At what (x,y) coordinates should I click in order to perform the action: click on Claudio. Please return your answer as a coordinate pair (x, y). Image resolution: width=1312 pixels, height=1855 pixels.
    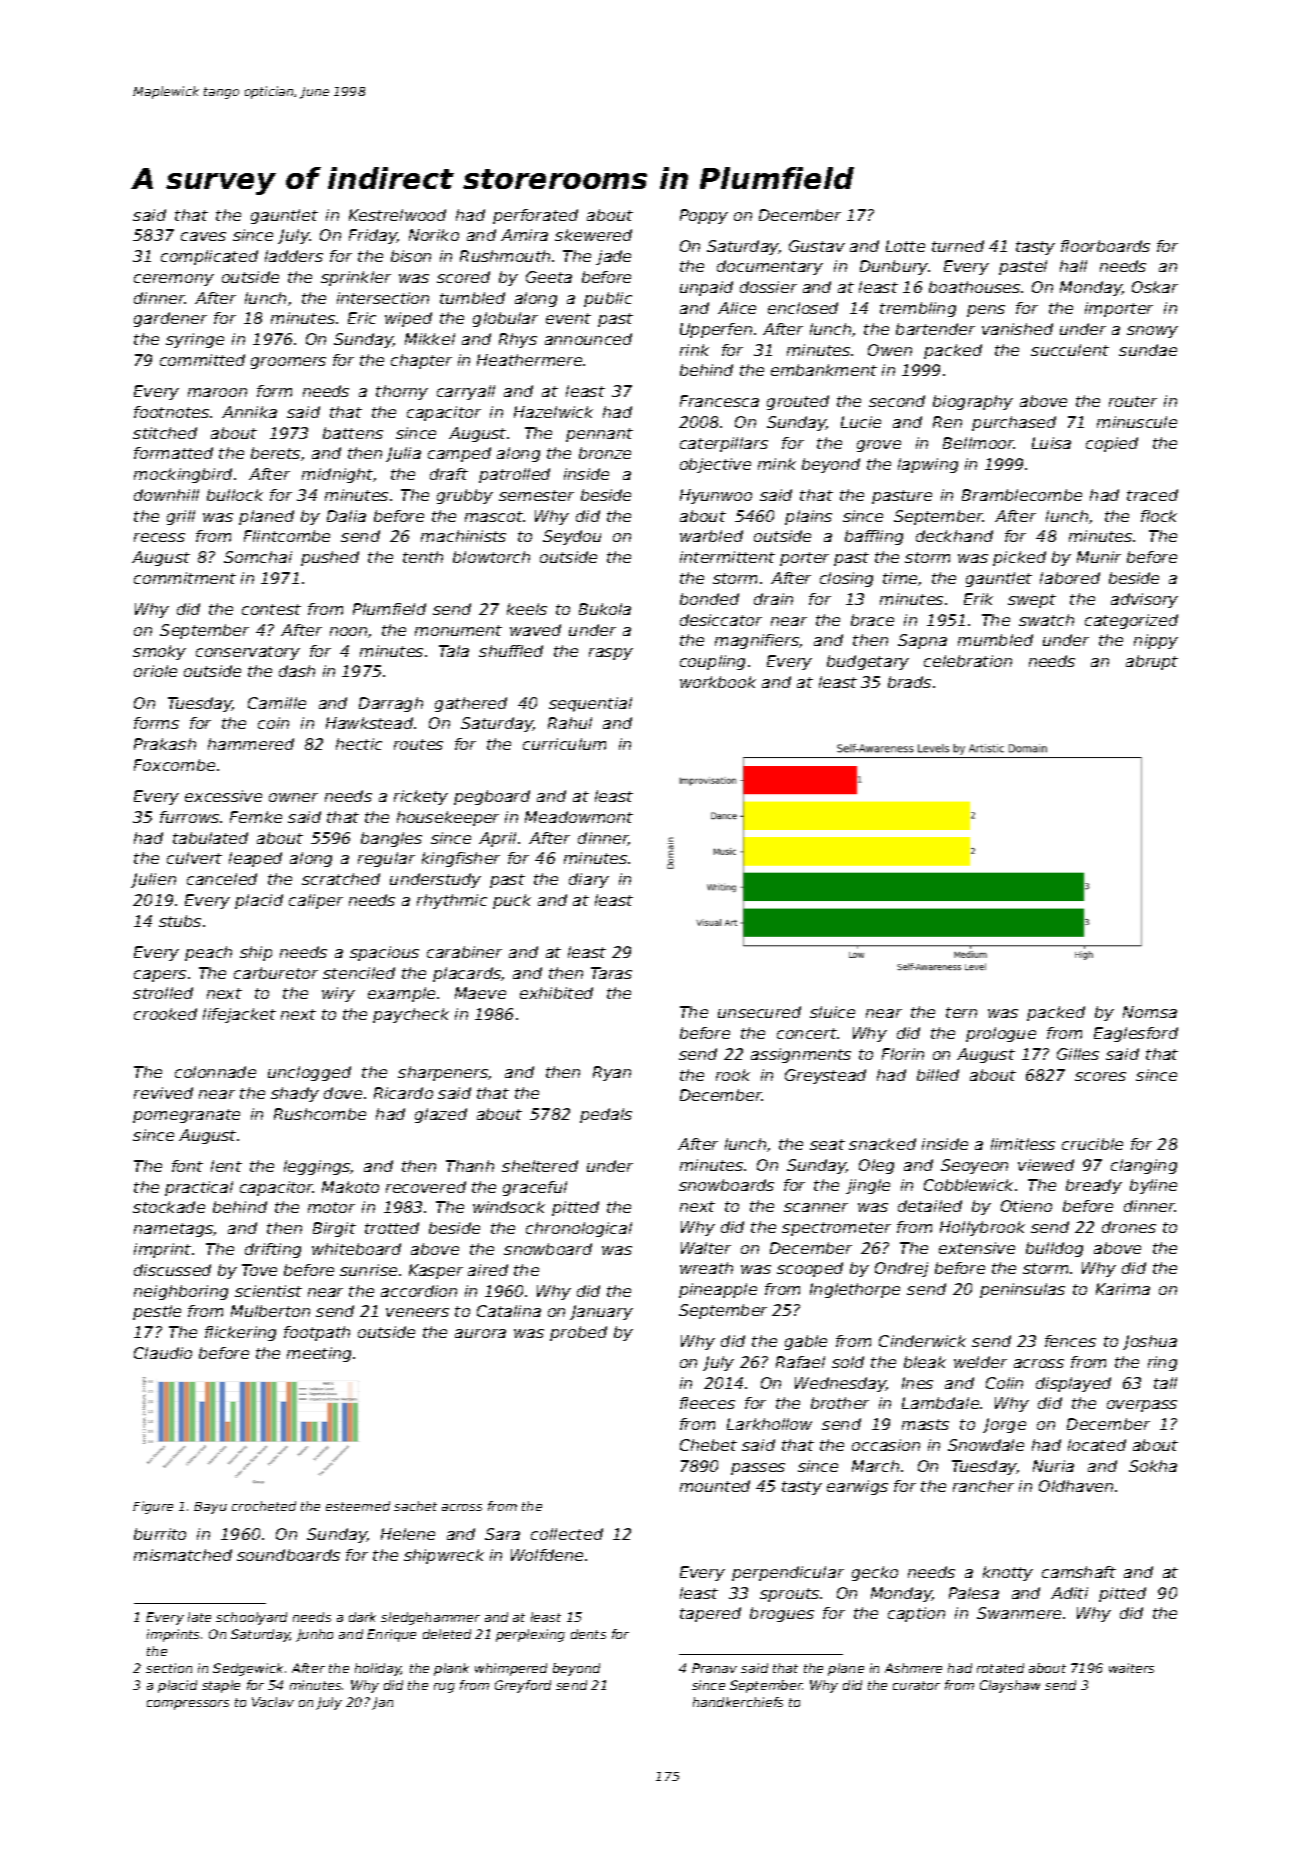
    Looking at the image, I should click on (163, 1353).
